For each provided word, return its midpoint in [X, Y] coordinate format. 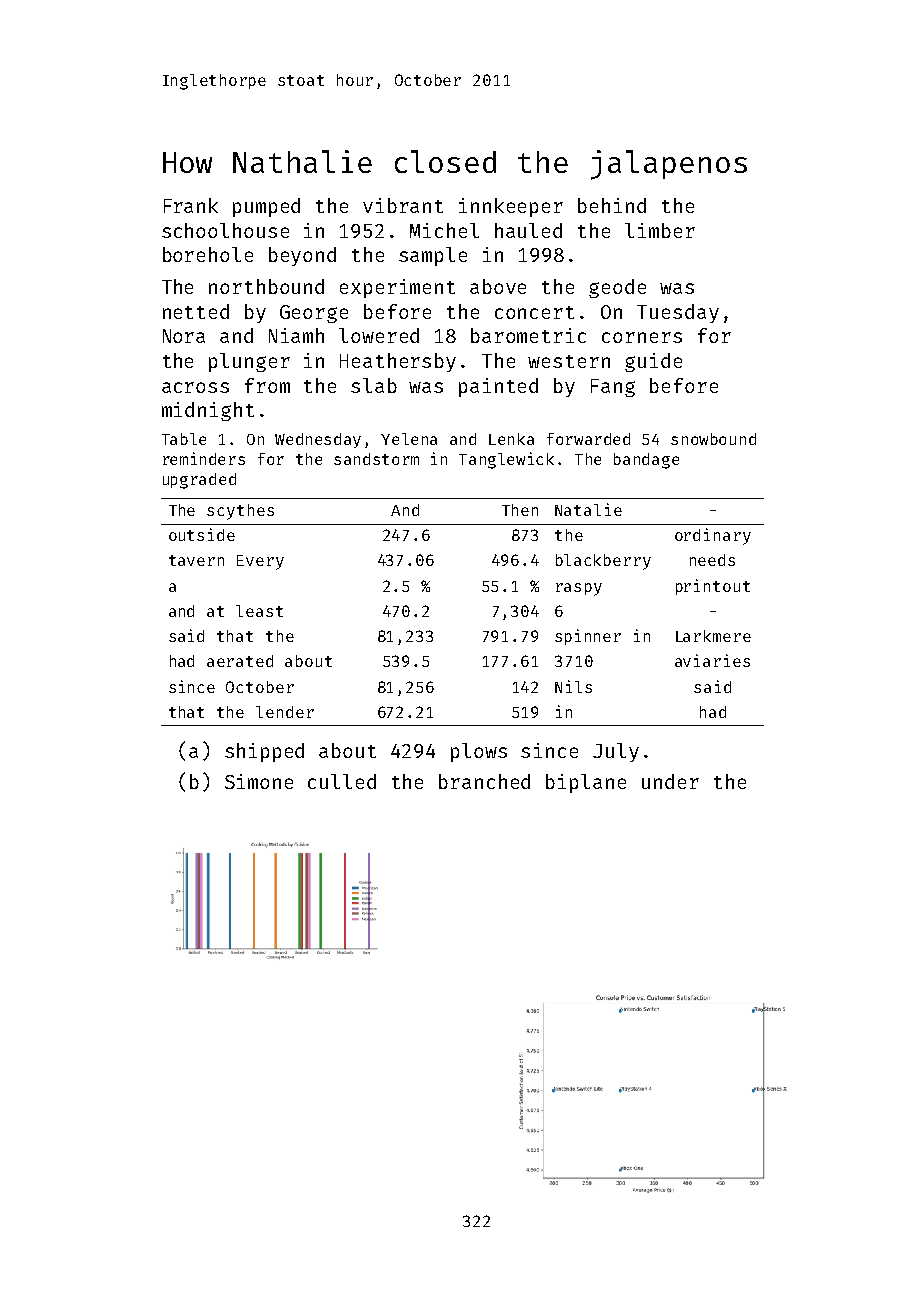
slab [374, 385]
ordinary [713, 536]
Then [520, 510]
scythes [240, 512]
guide [653, 362]
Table [184, 439]
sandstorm [376, 459]
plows [479, 752]
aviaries [712, 660]
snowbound [713, 439]
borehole [208, 254]
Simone [259, 781]
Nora [184, 336]
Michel [444, 230]
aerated [240, 661]
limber [660, 230]
